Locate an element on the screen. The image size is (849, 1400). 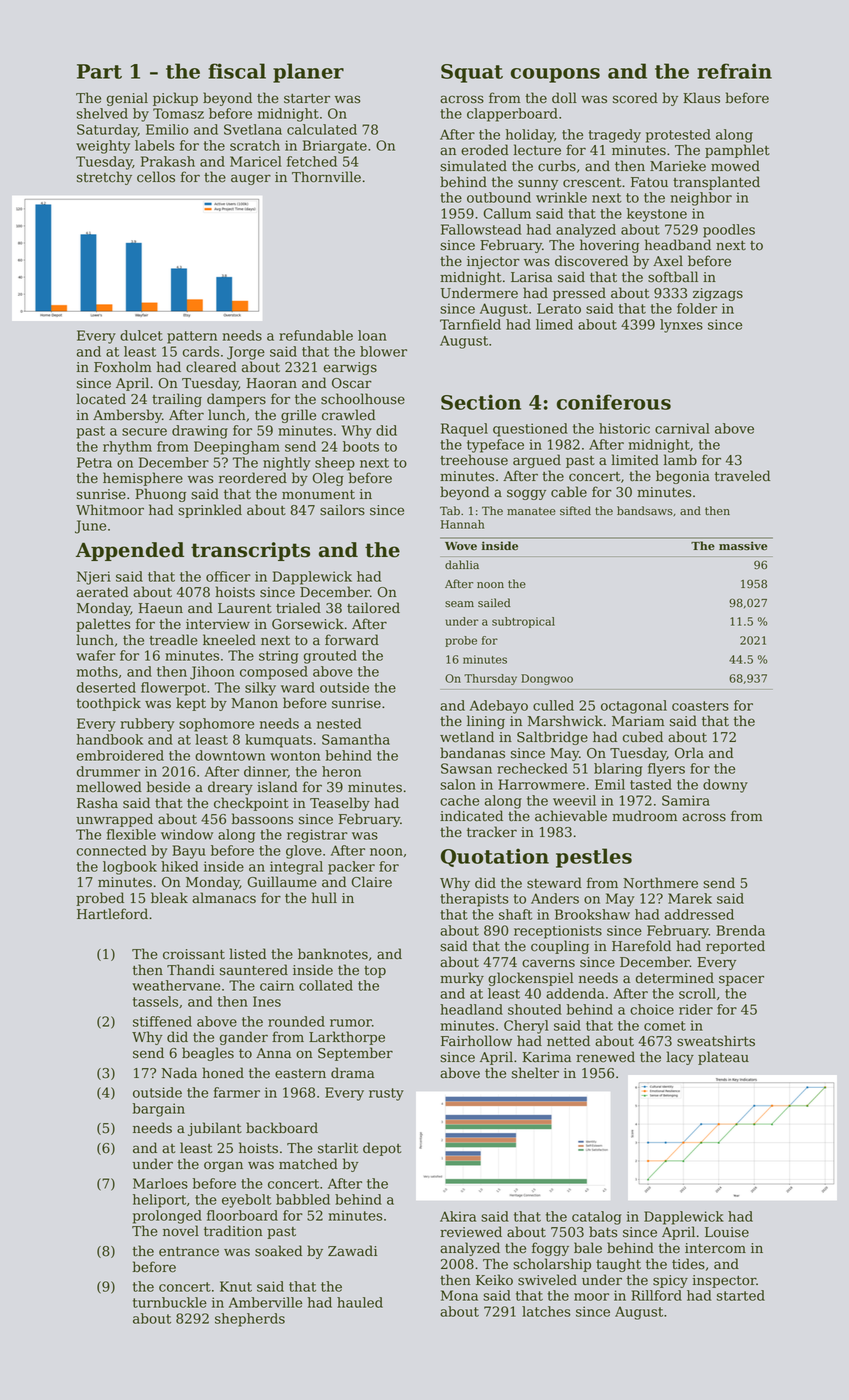
shaft is located at coordinates (516, 914).
